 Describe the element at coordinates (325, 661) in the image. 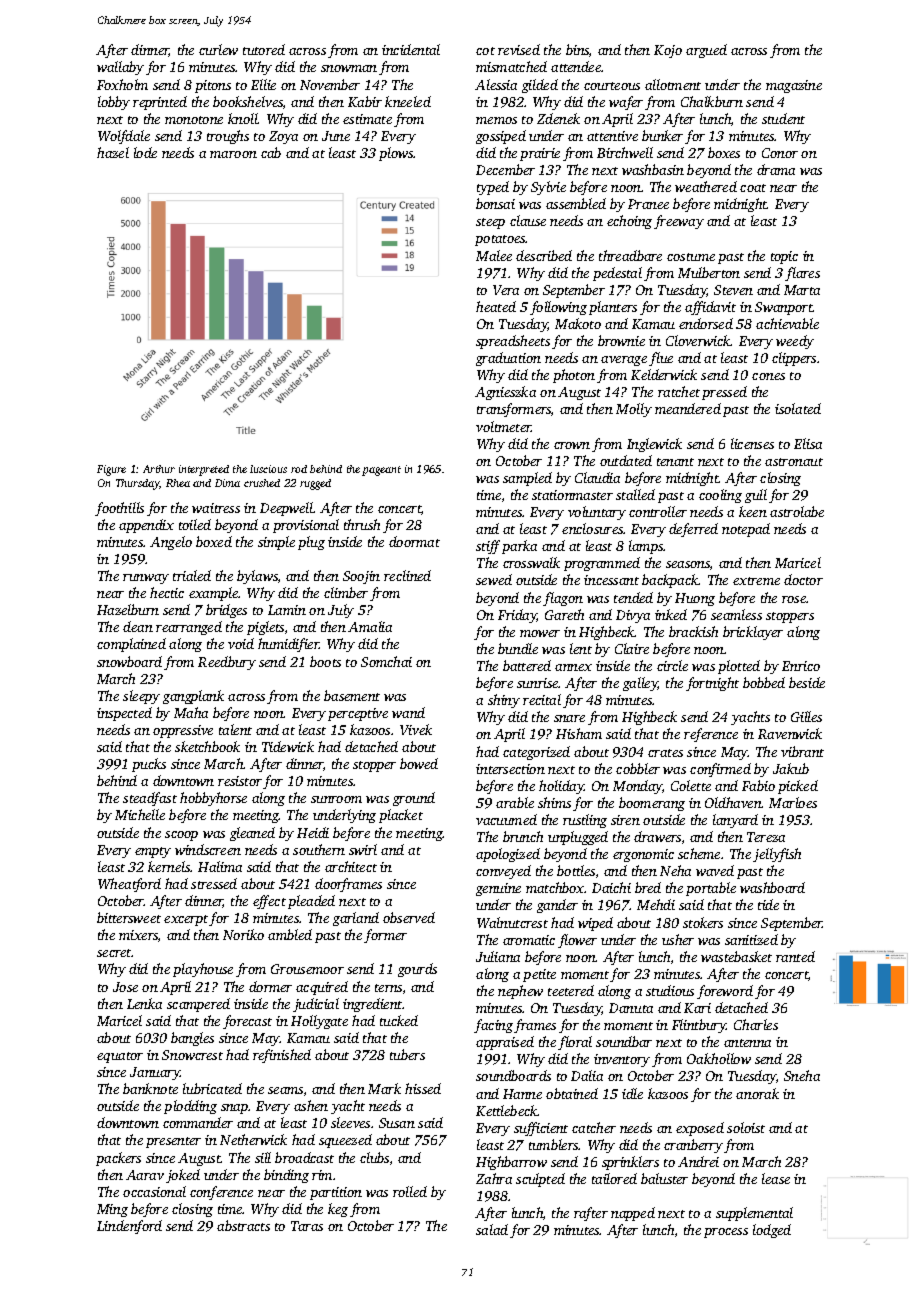

I see `boots` at that location.
